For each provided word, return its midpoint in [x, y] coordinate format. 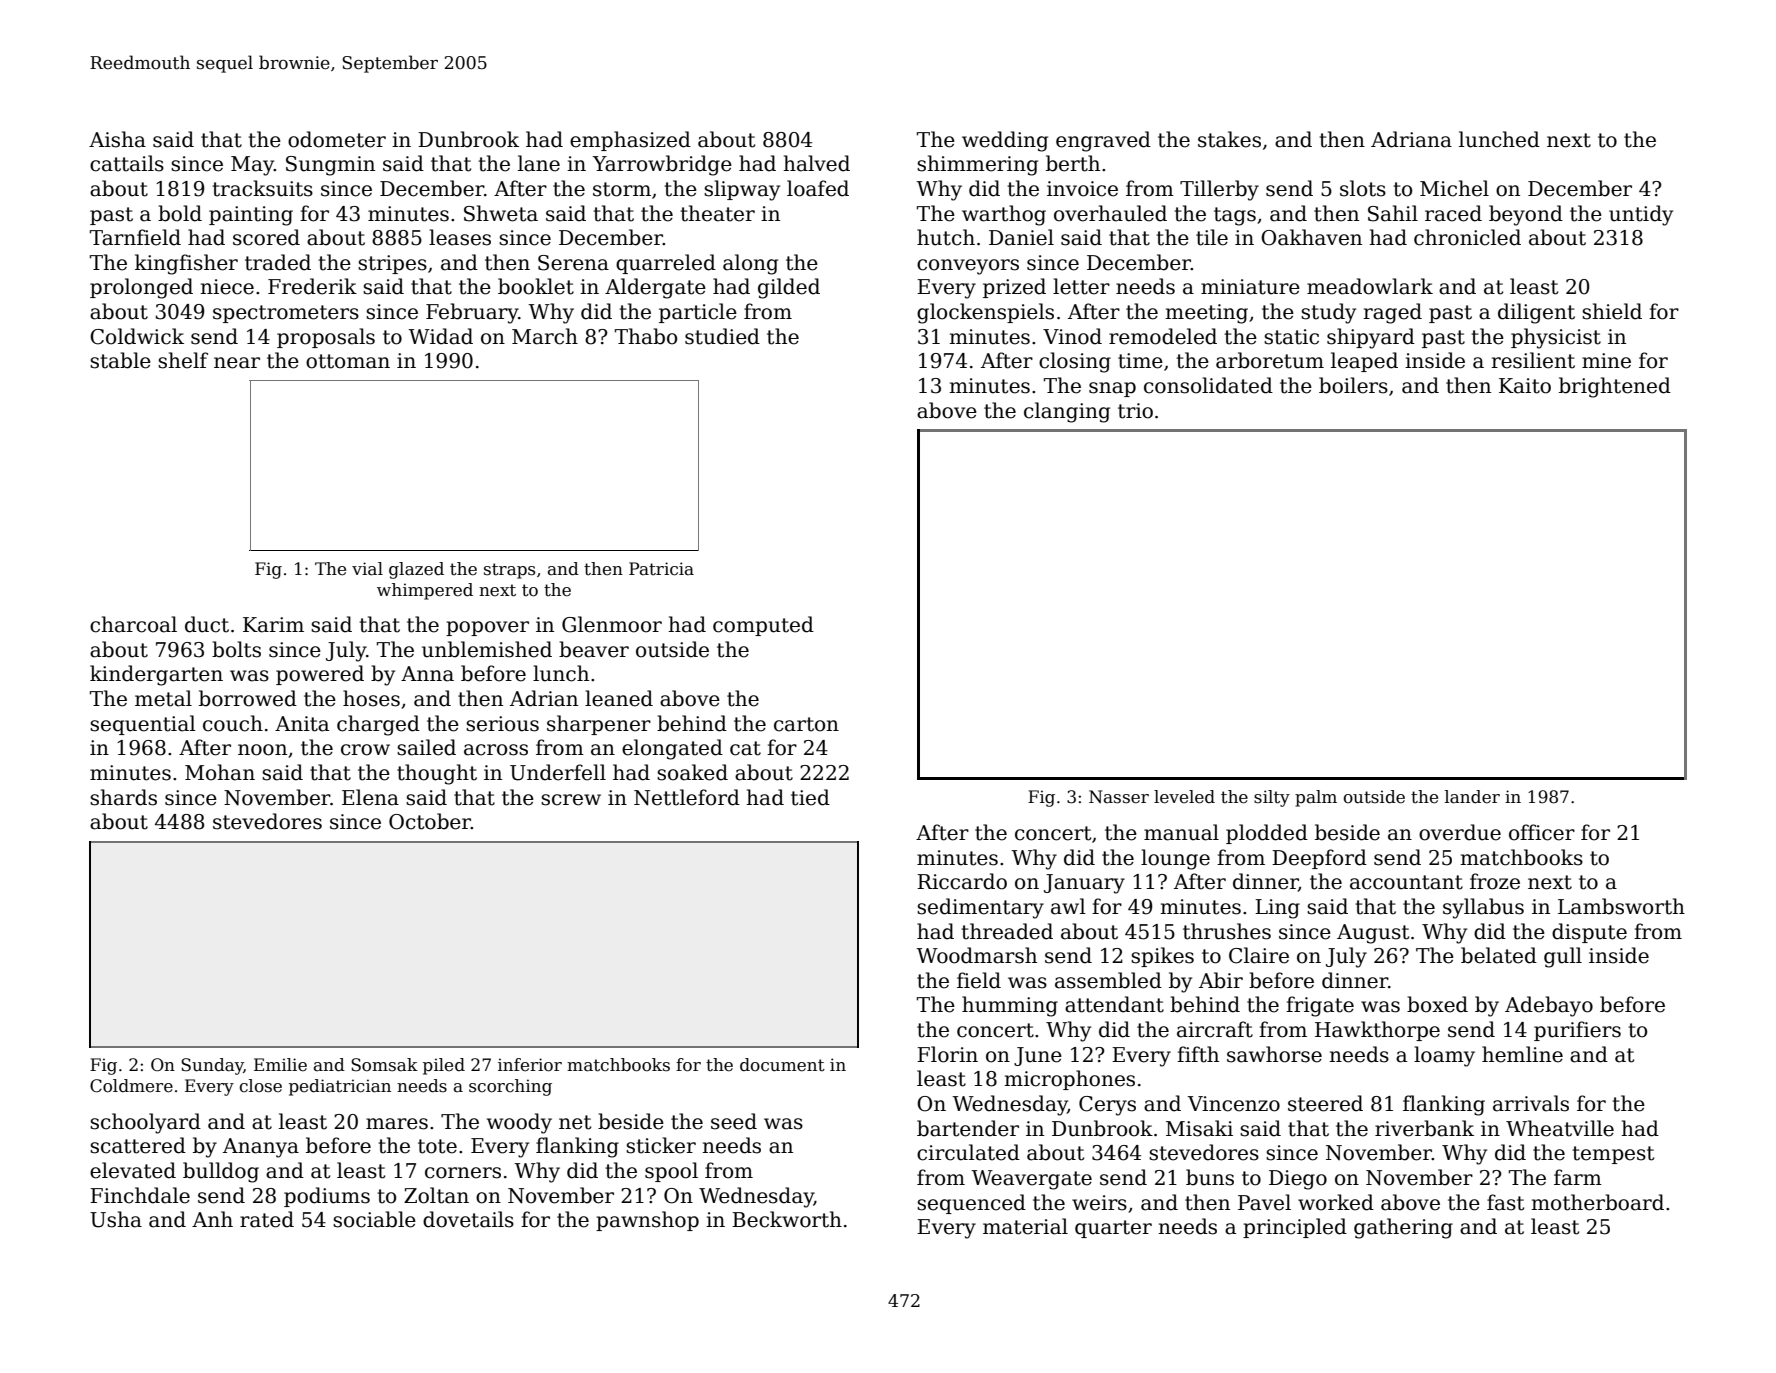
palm [1316, 798]
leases [460, 237]
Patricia [661, 569]
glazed [416, 570]
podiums [327, 1197]
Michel [1454, 188]
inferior [530, 1065]
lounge [1175, 859]
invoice [1082, 189]
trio [1135, 411]
